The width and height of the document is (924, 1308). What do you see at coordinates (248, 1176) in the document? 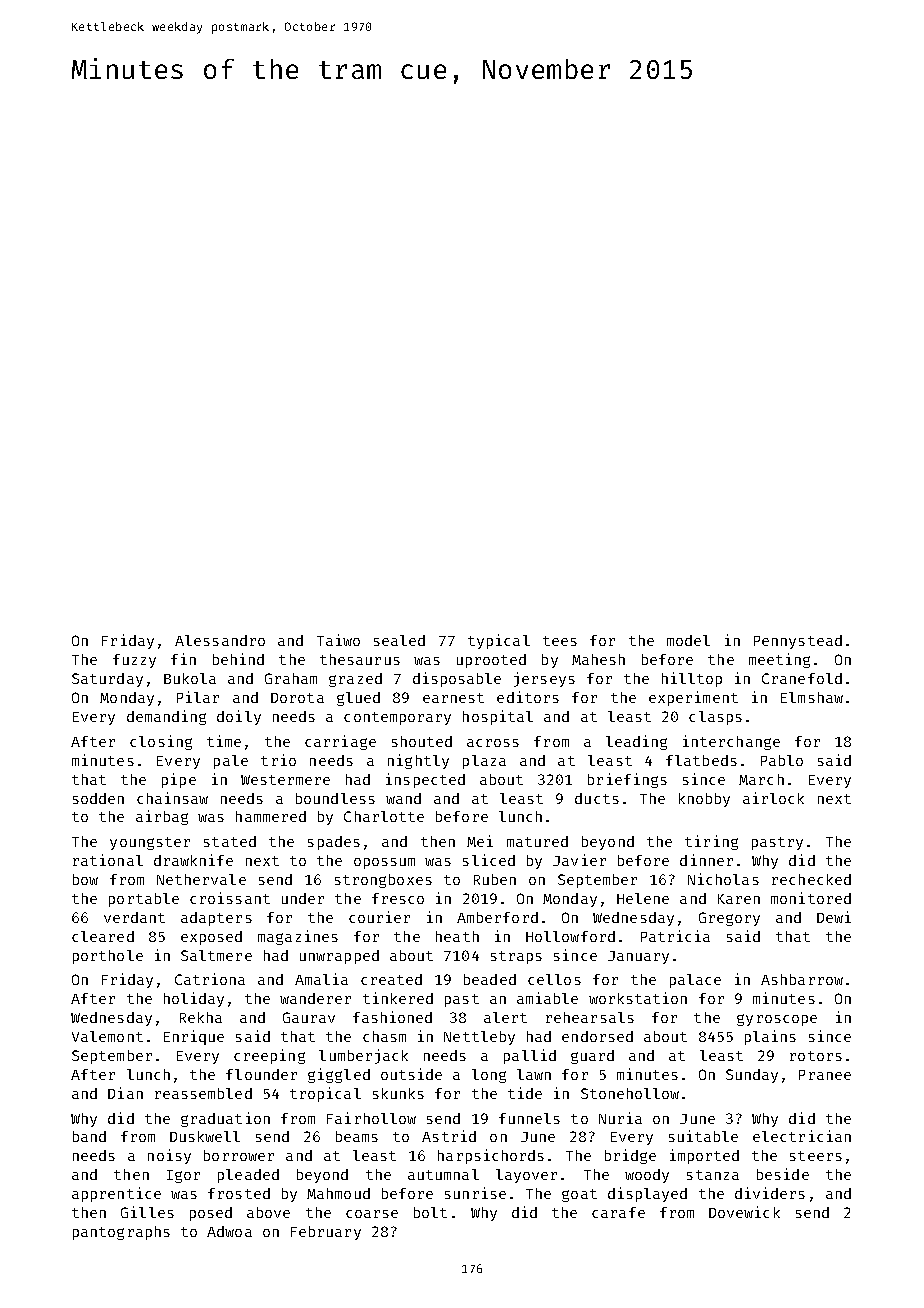
I see `pleaded` at bounding box center [248, 1176].
